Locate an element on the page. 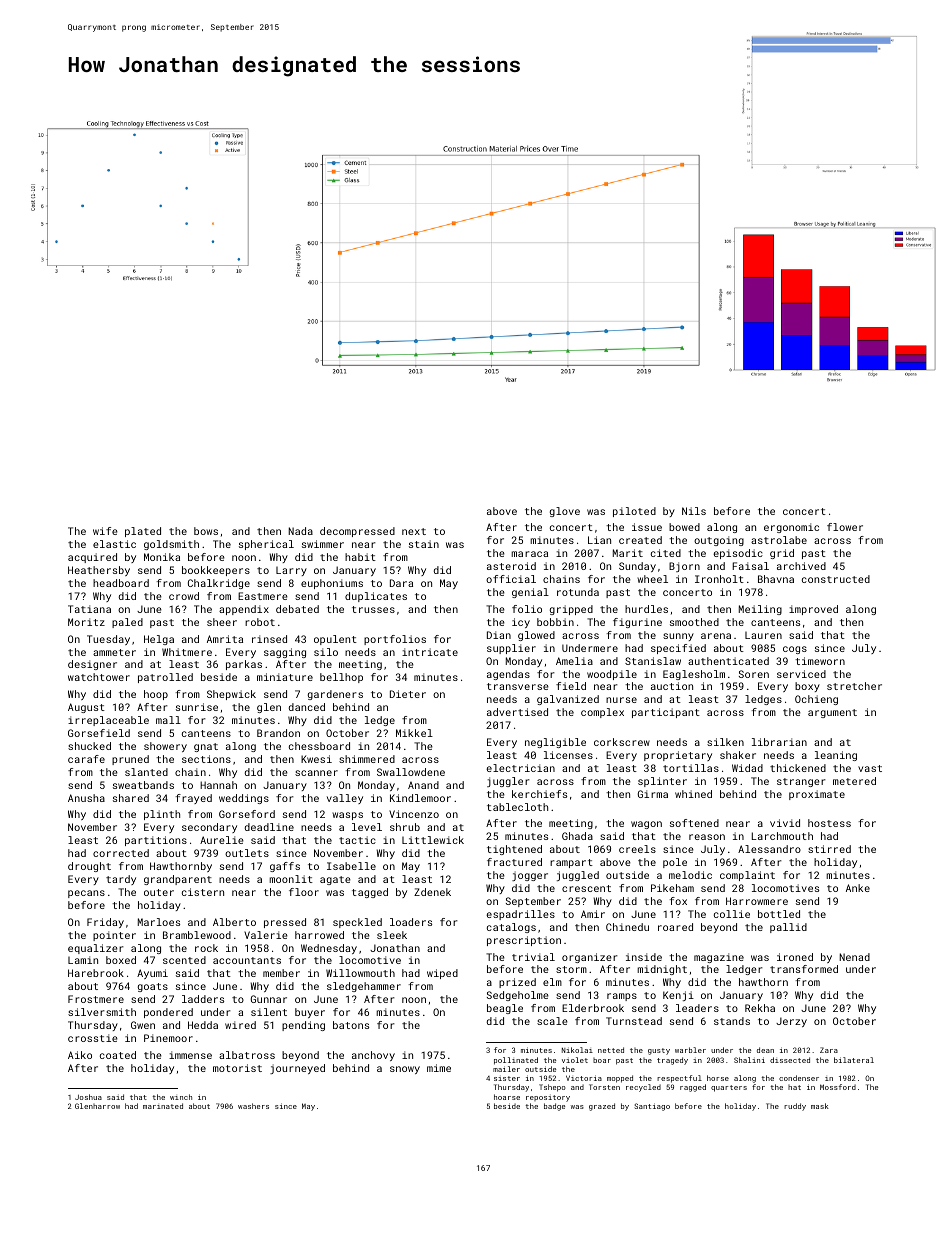  washers is located at coordinates (253, 1106).
